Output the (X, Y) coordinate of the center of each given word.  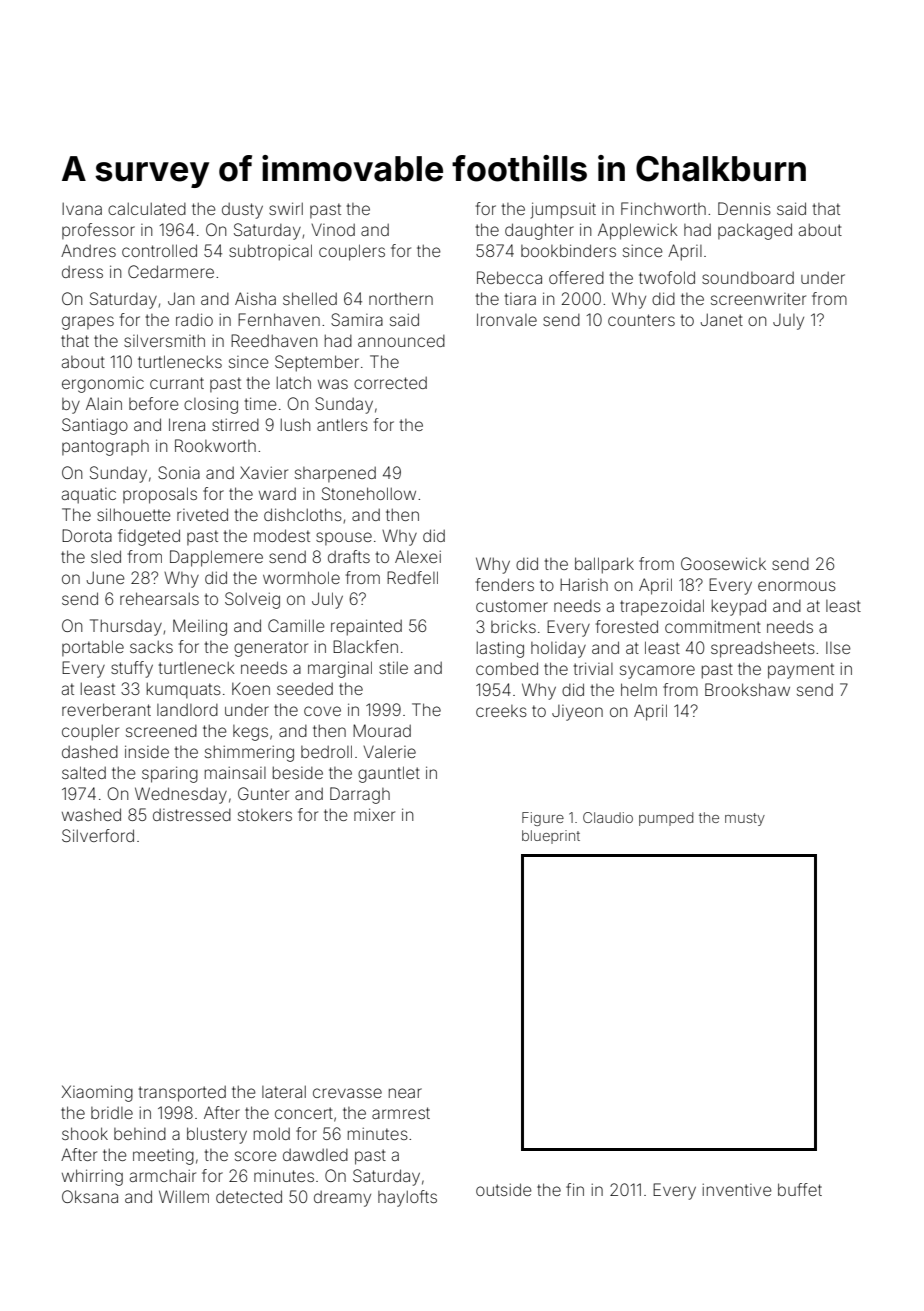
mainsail (235, 772)
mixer (374, 814)
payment (801, 671)
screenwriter (758, 299)
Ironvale (507, 319)
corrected (390, 383)
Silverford (98, 835)
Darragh (360, 795)
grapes (88, 323)
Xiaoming (97, 1093)
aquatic (89, 496)
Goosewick (723, 563)
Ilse (838, 648)
